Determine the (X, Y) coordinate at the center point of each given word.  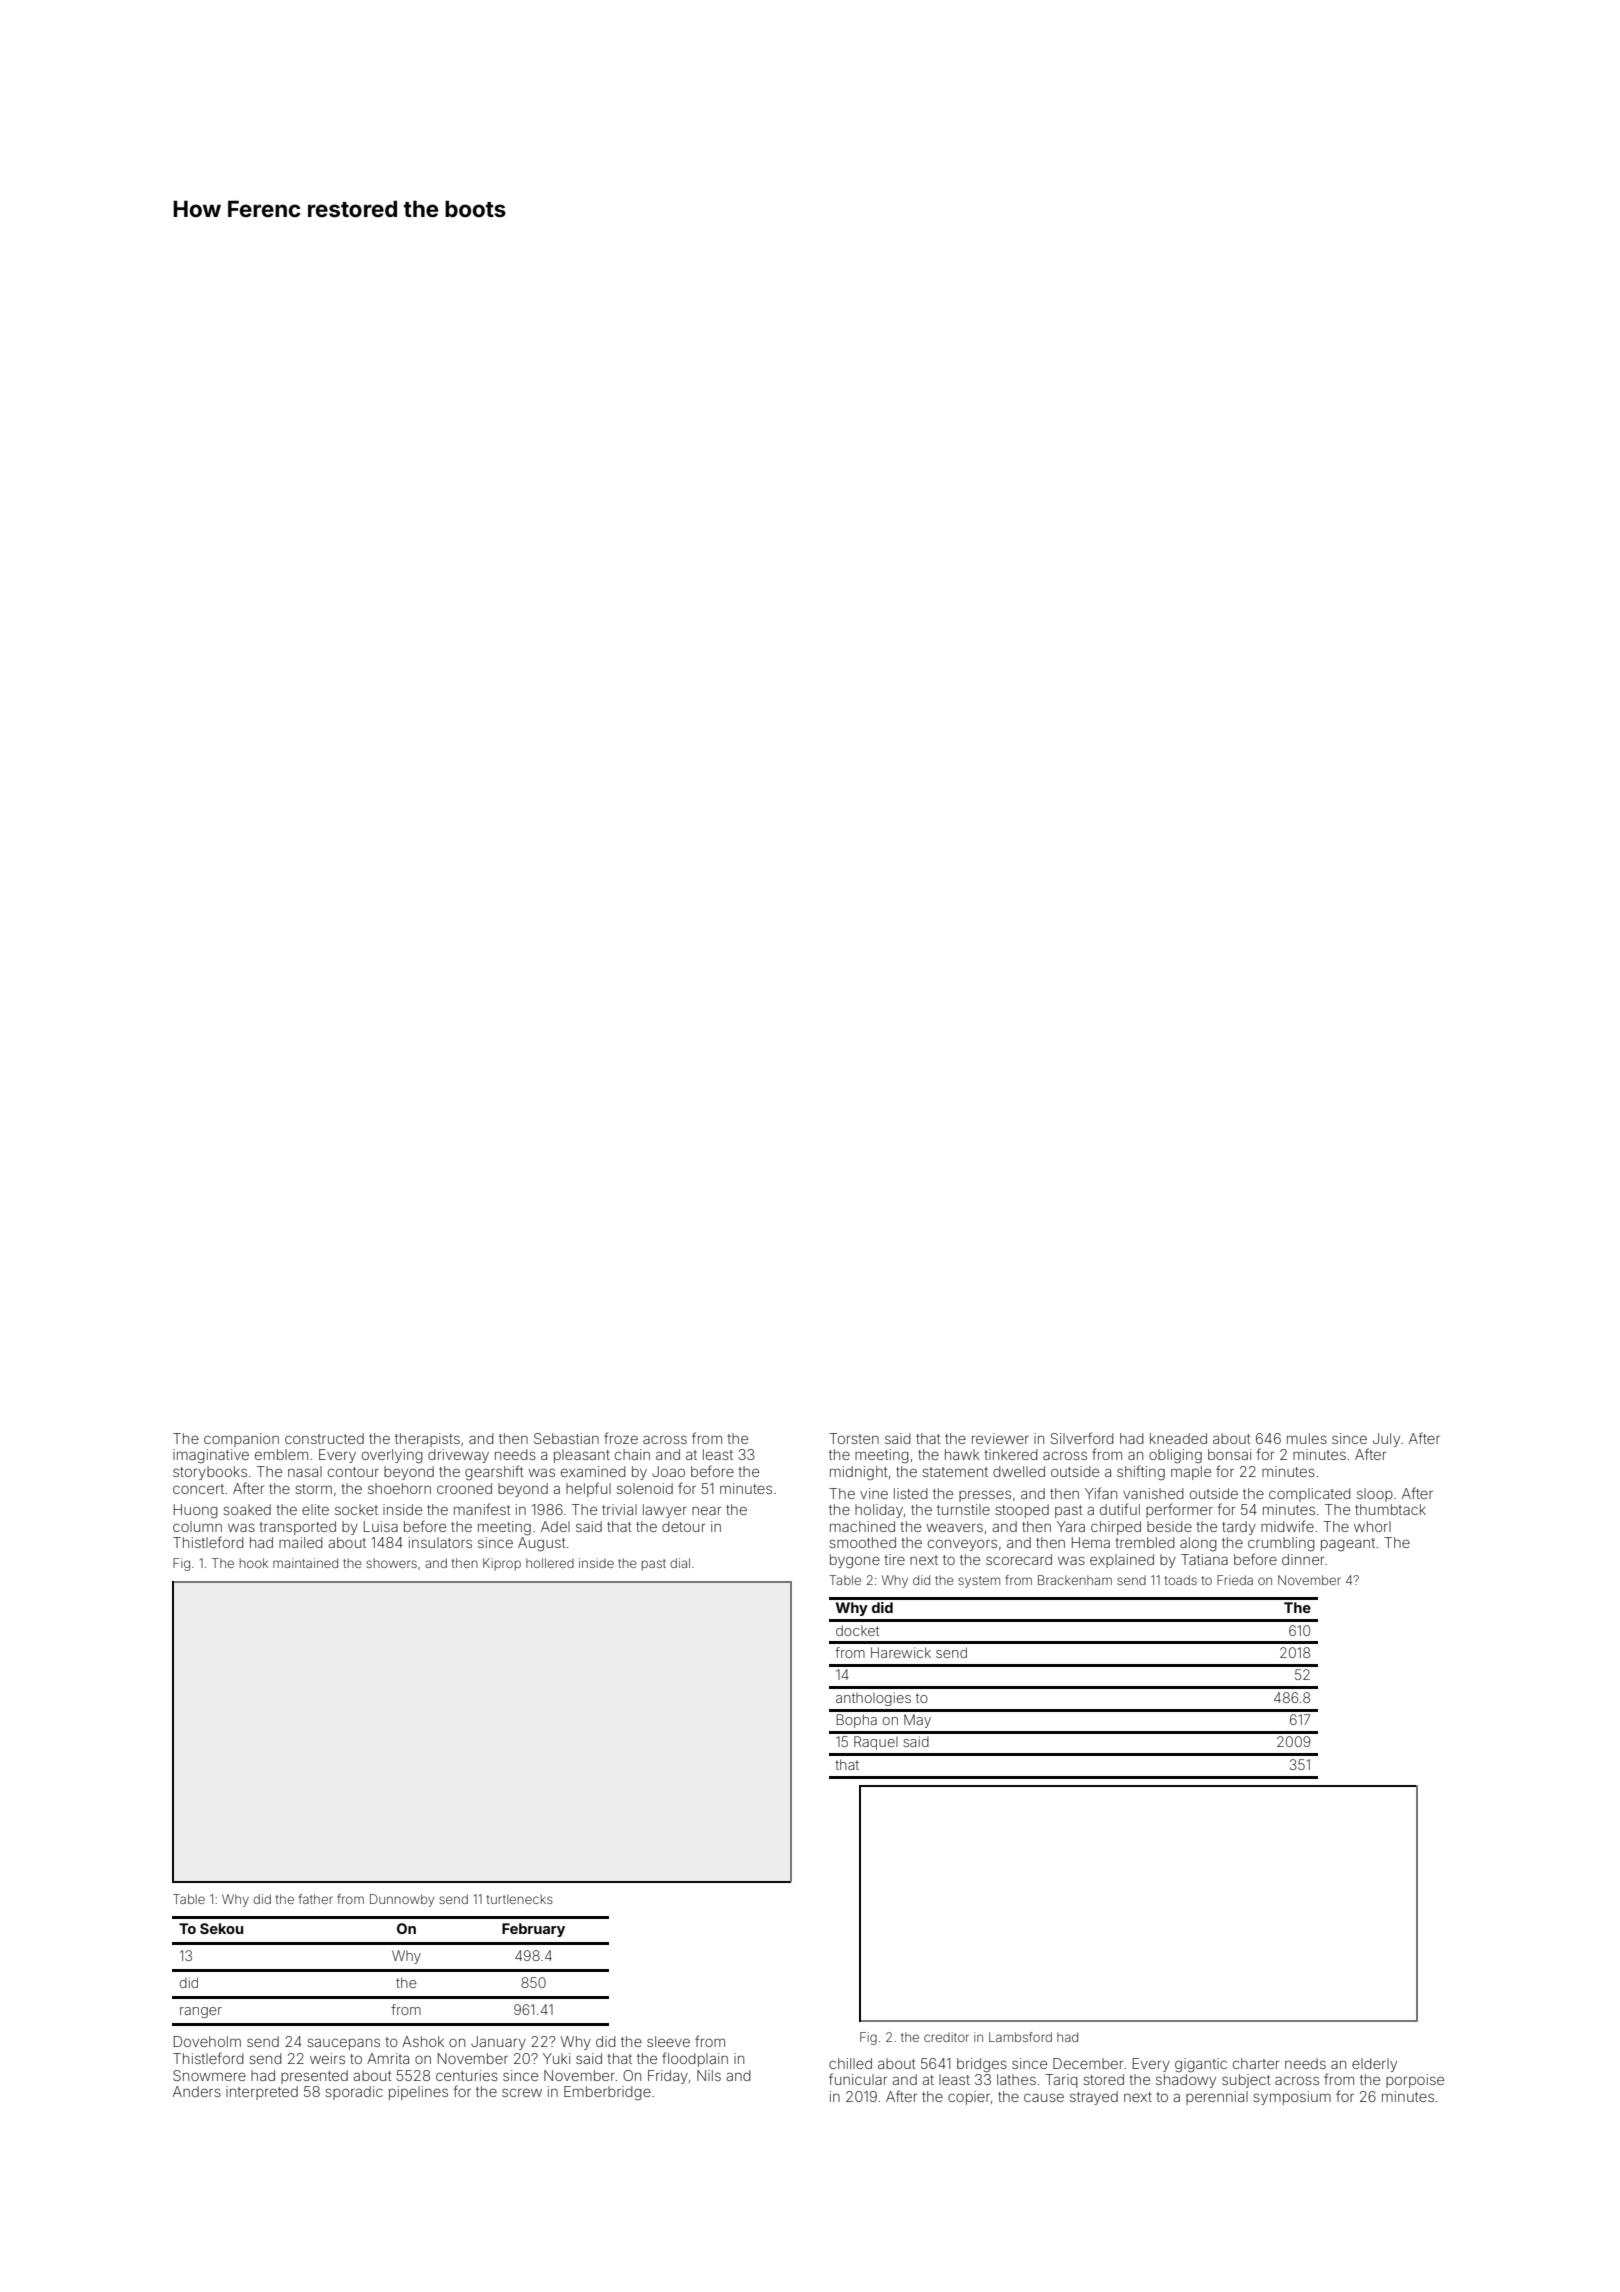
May (917, 1721)
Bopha (857, 1721)
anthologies (873, 1699)
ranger (201, 2012)
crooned (464, 1488)
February (533, 1930)
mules (1307, 1438)
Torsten (854, 1438)
